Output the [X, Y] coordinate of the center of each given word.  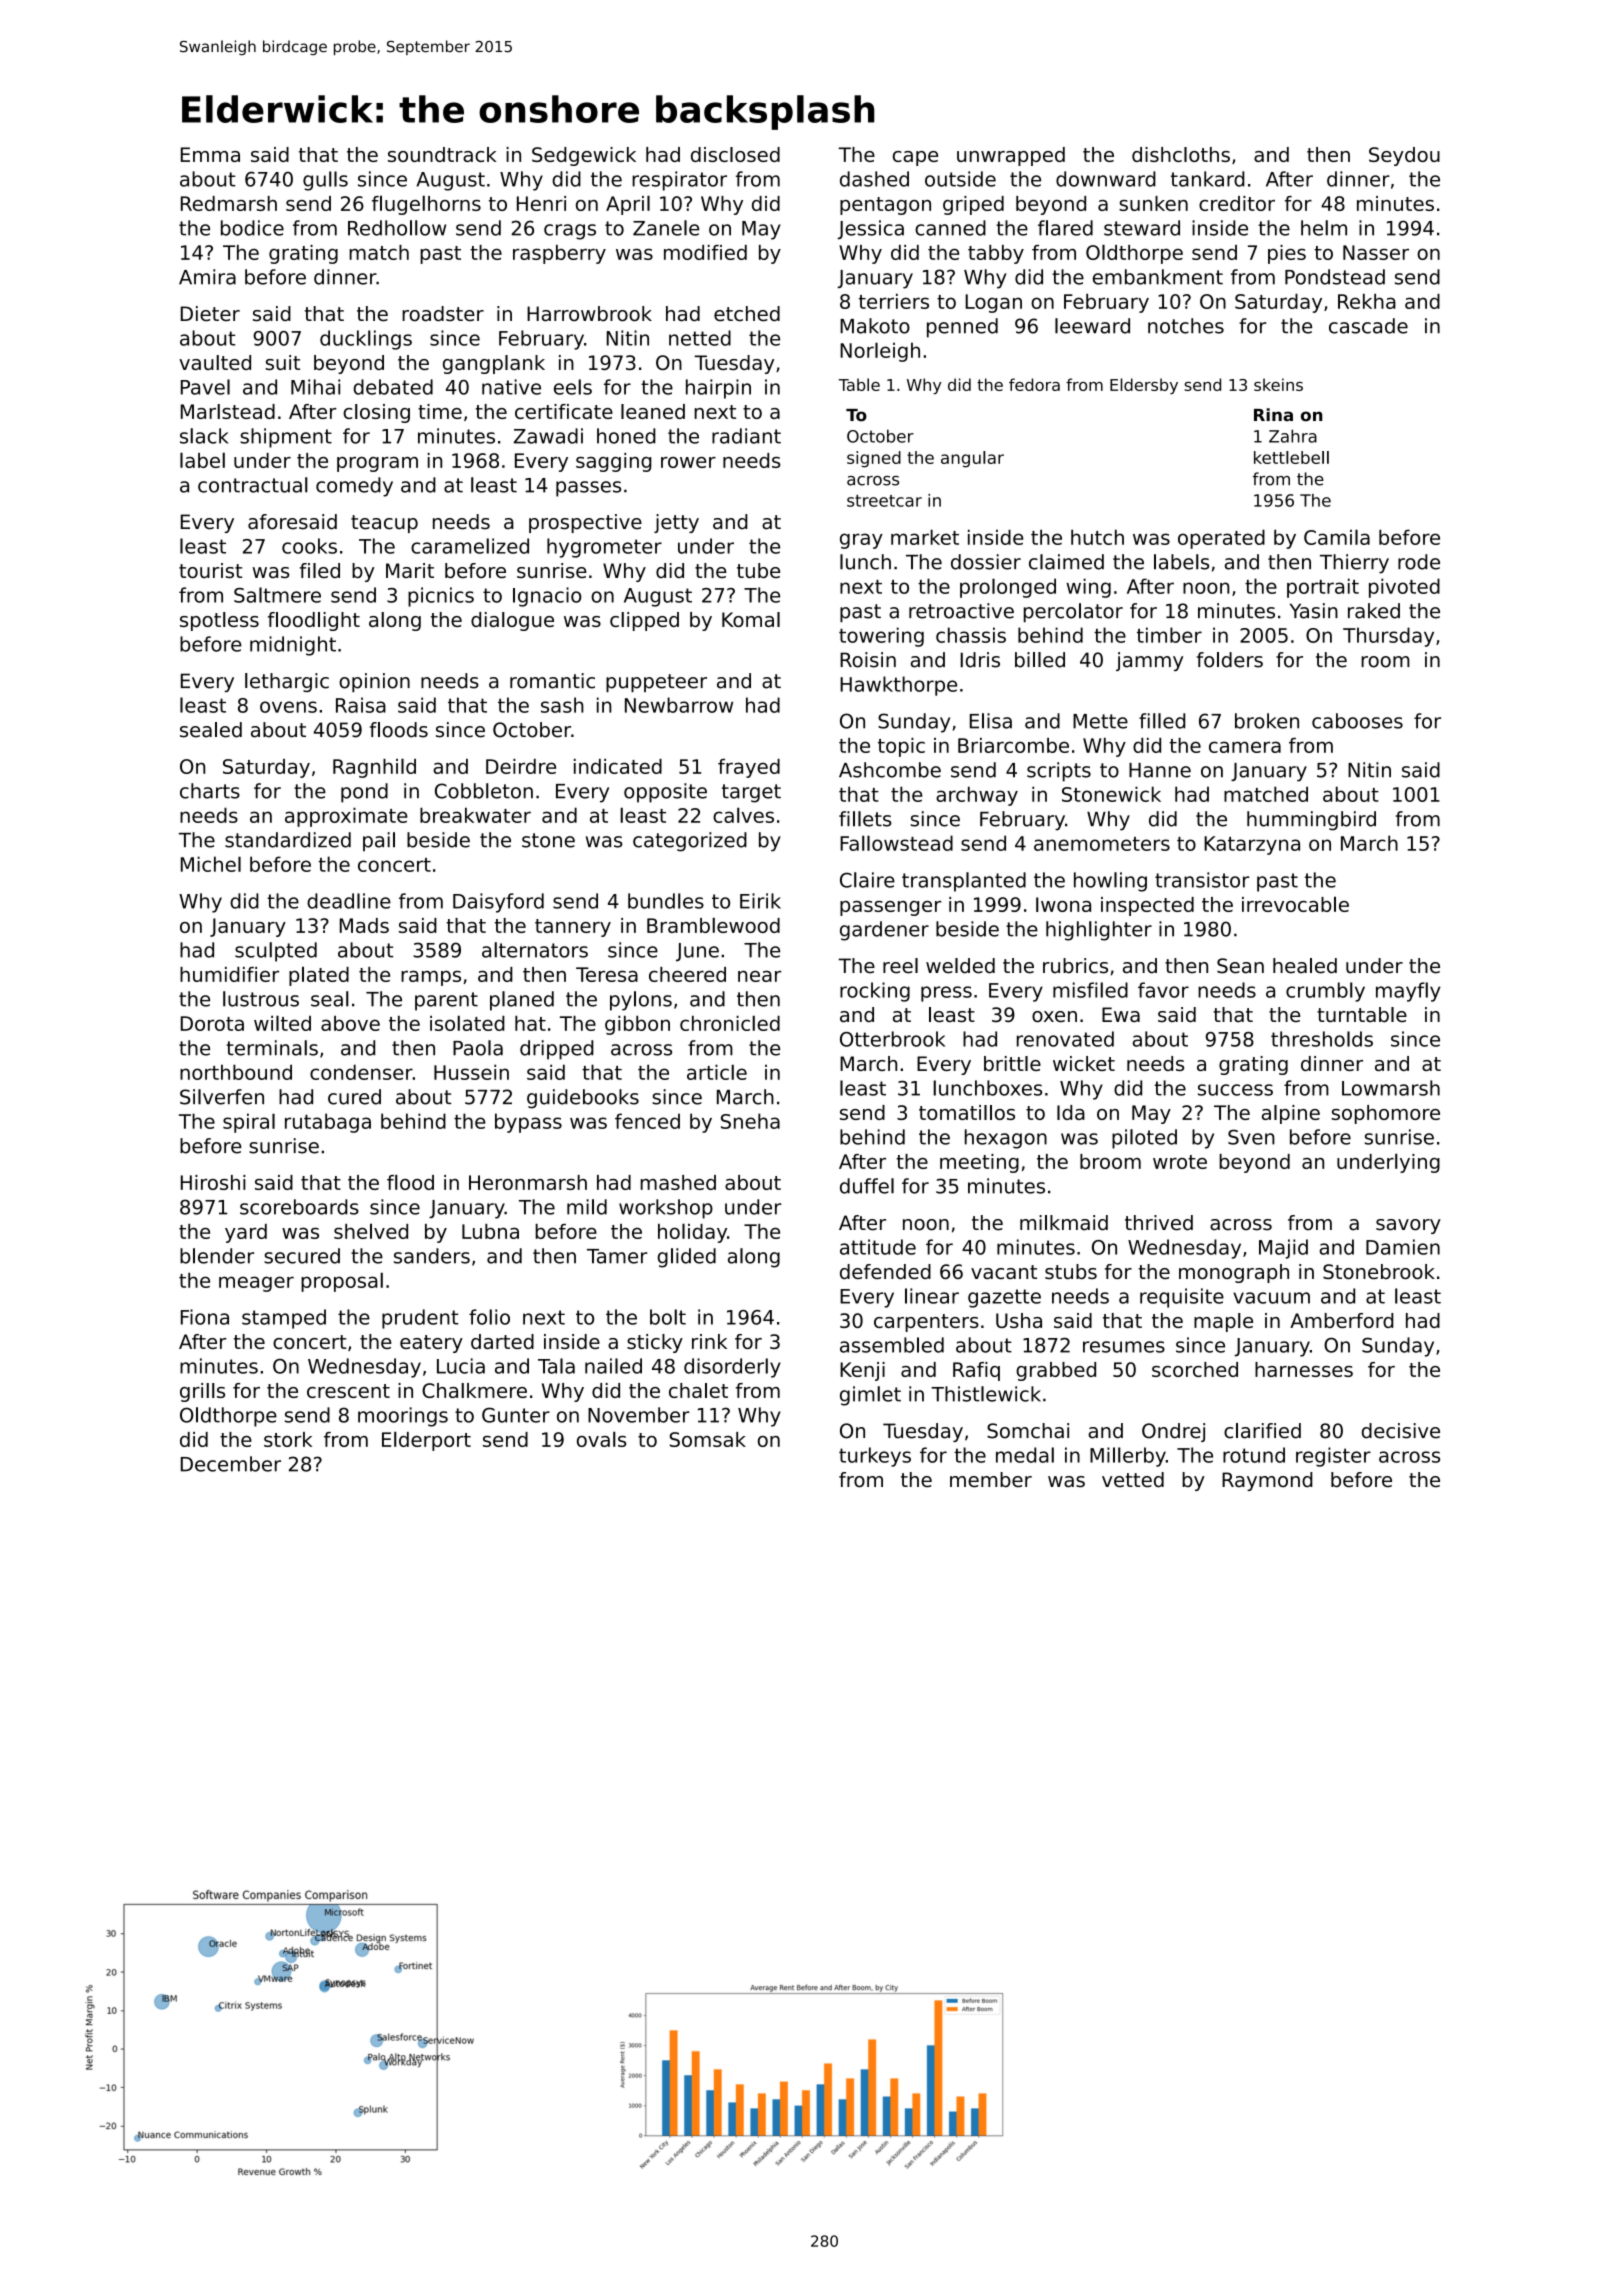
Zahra [1293, 436]
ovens [288, 707]
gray [861, 541]
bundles [666, 901]
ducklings [366, 340]
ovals [602, 1439]
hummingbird [1311, 821]
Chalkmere [474, 1390]
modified [705, 252]
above [350, 1023]
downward [1106, 179]
